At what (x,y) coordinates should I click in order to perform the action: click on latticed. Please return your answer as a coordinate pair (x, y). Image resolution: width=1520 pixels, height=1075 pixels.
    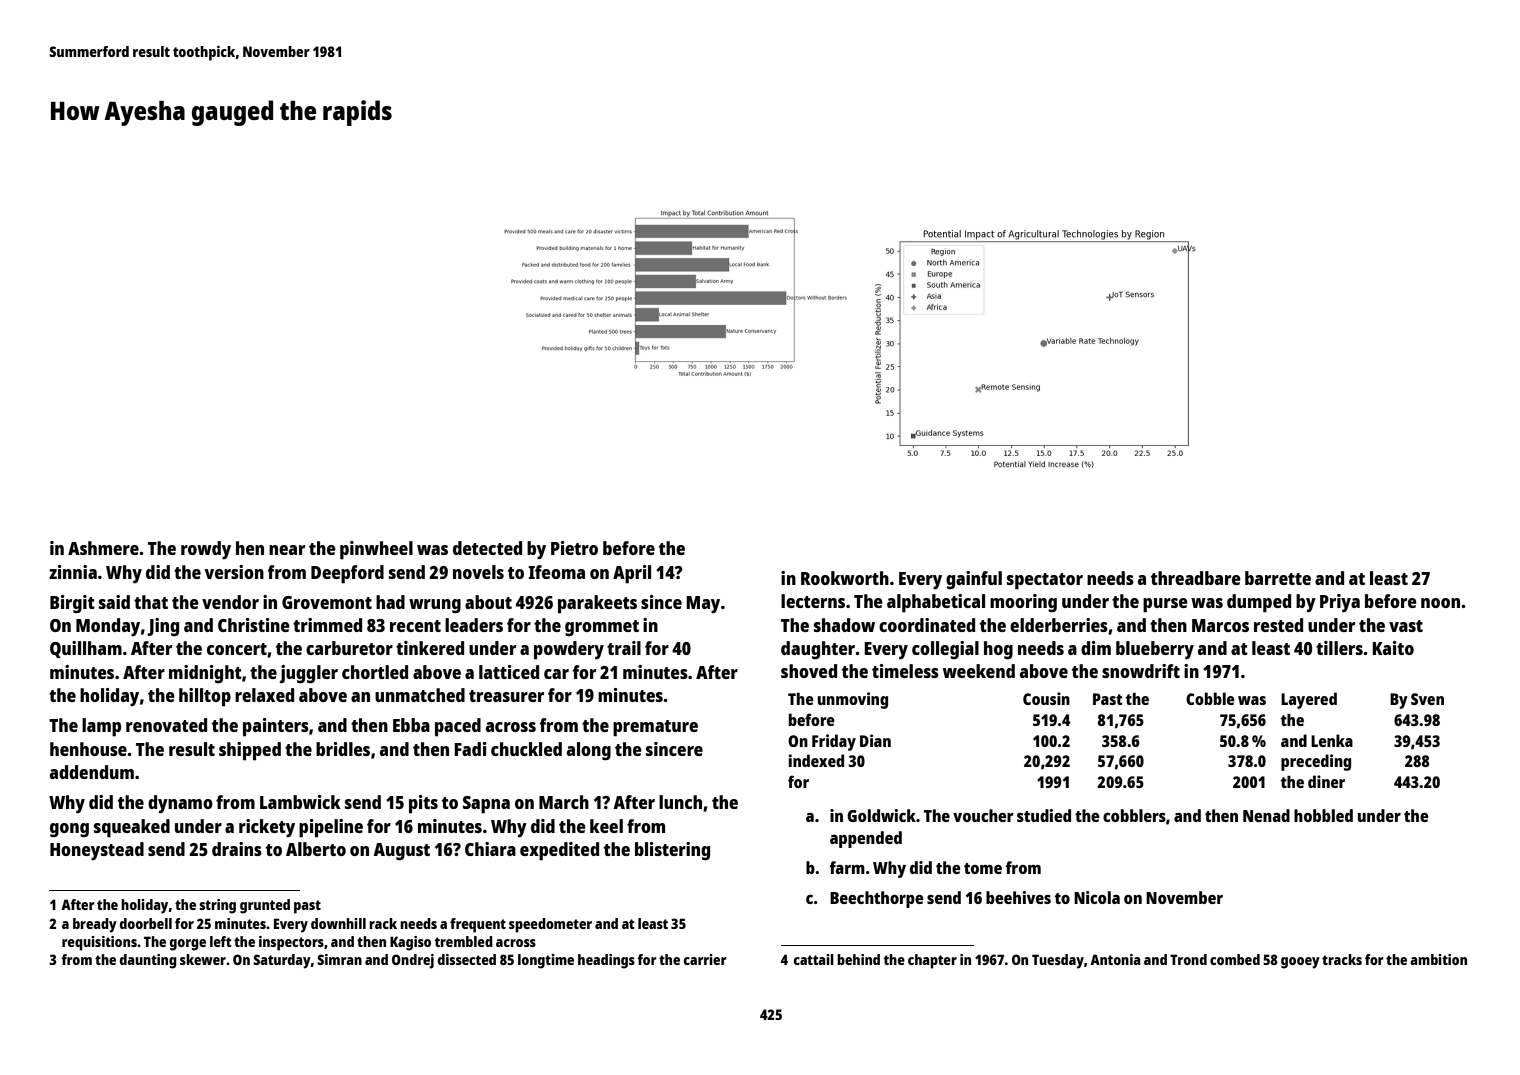
    Looking at the image, I should click on (509, 672).
